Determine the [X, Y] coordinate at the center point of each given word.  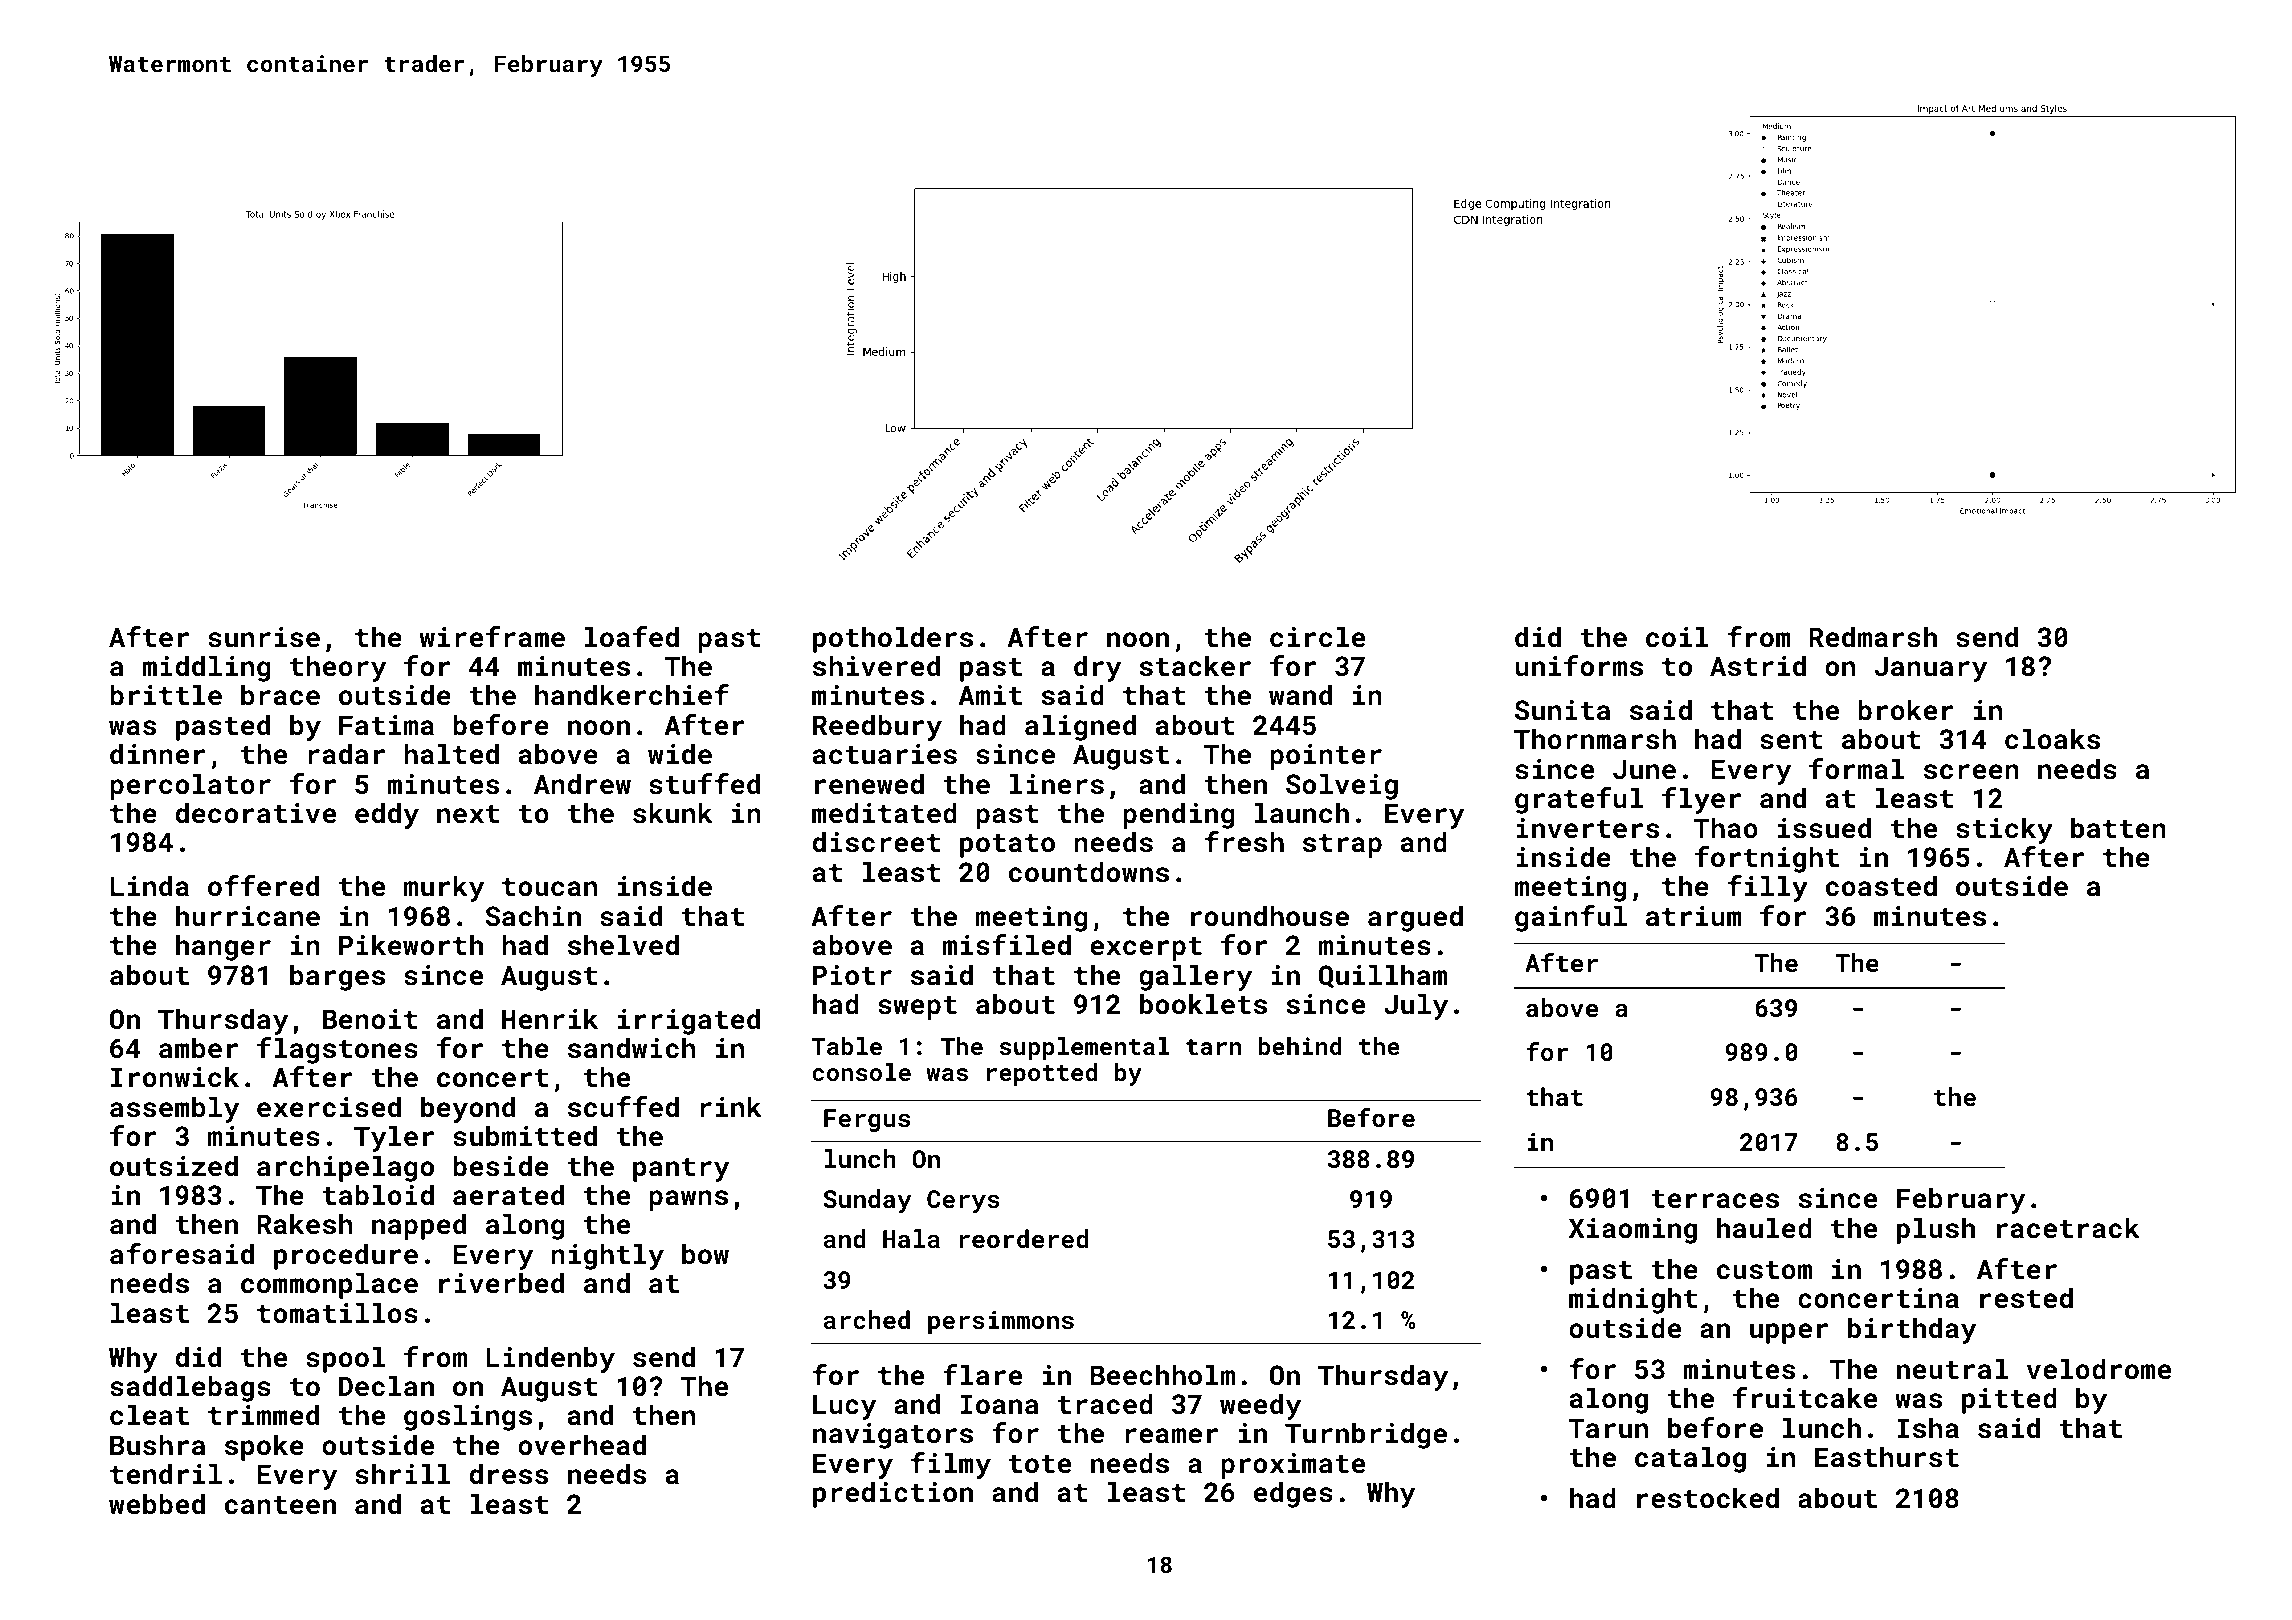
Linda [150, 885]
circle [1317, 636]
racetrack [2068, 1228]
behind [1300, 1046]
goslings [468, 1417]
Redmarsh [1873, 637]
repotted [1042, 1074]
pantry [681, 1170]
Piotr [852, 975]
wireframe [492, 636]
